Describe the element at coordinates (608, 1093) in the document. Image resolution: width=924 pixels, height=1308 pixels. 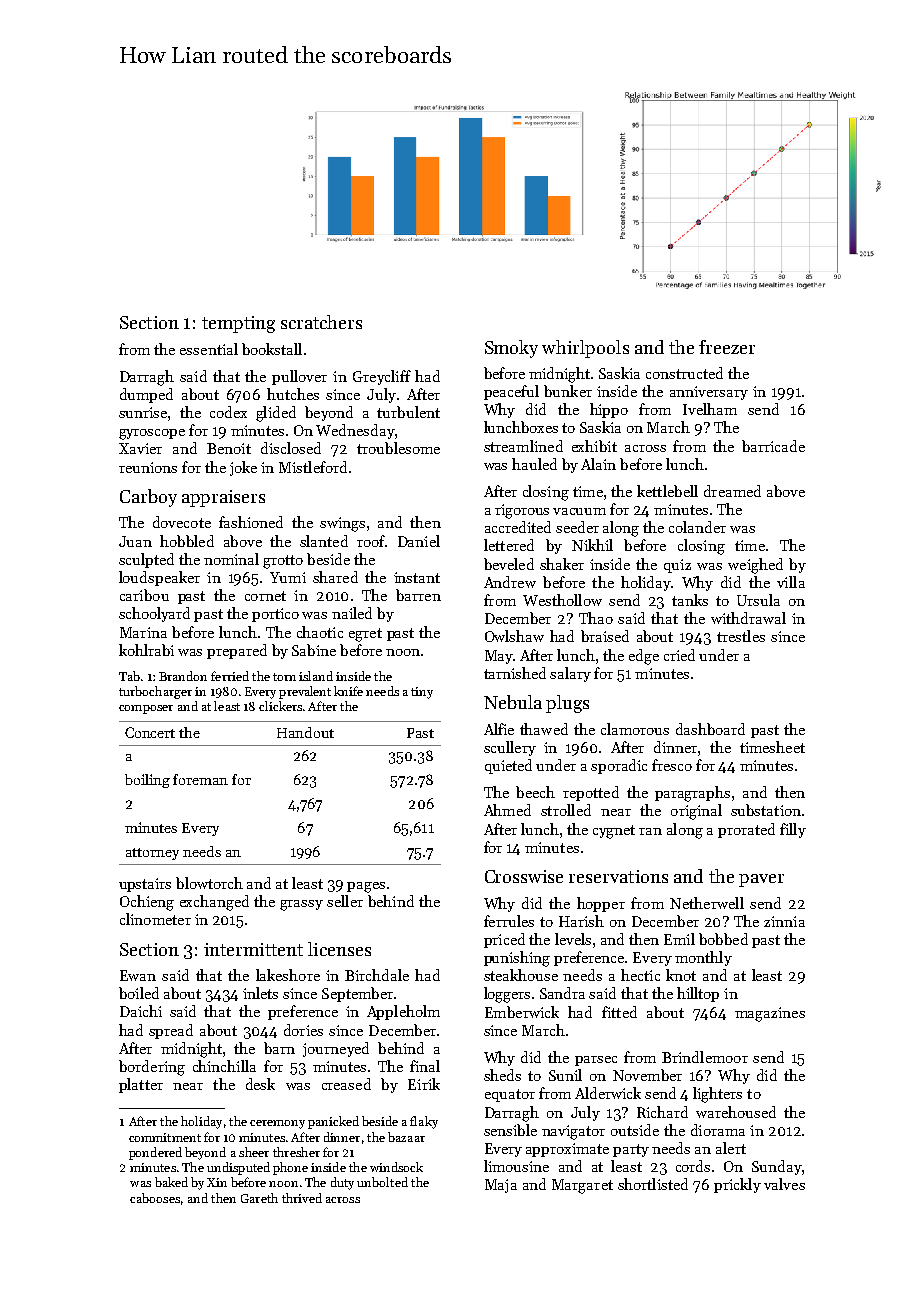
I see `Alderwick` at that location.
